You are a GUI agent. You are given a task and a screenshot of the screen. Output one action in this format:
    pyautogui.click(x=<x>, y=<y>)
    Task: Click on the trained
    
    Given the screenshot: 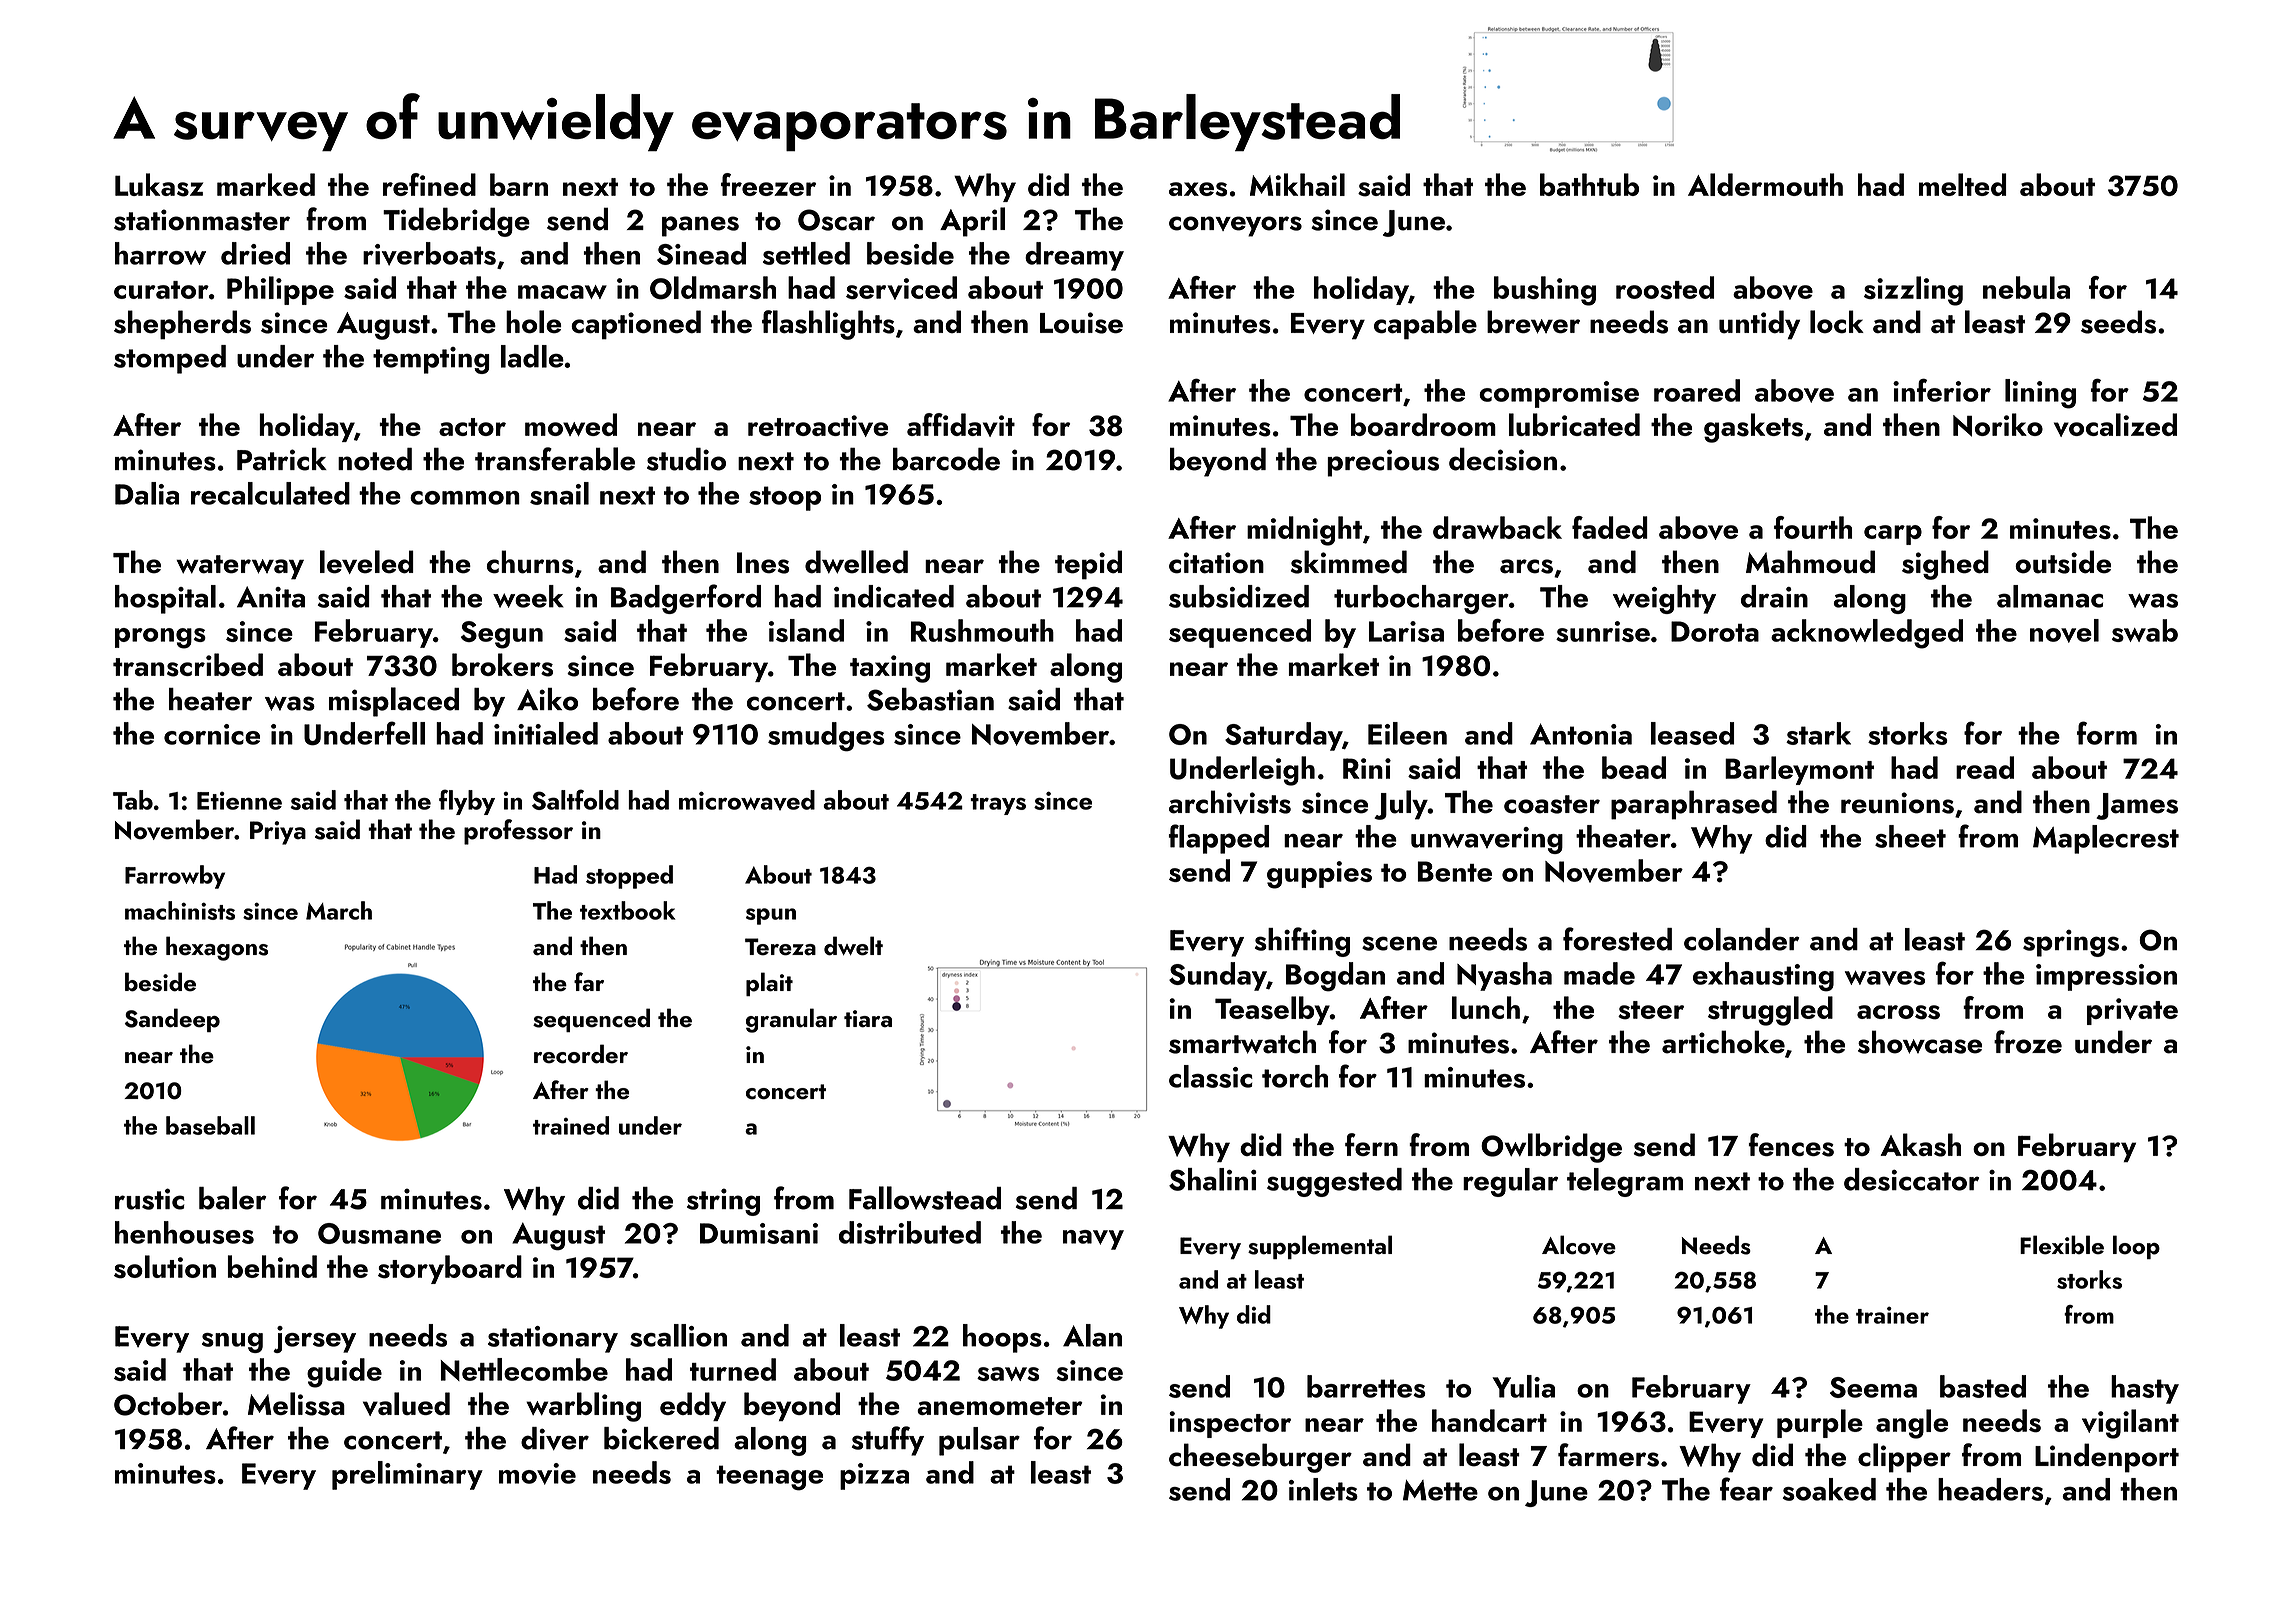 What is the action you would take?
    pyautogui.click(x=571, y=1125)
